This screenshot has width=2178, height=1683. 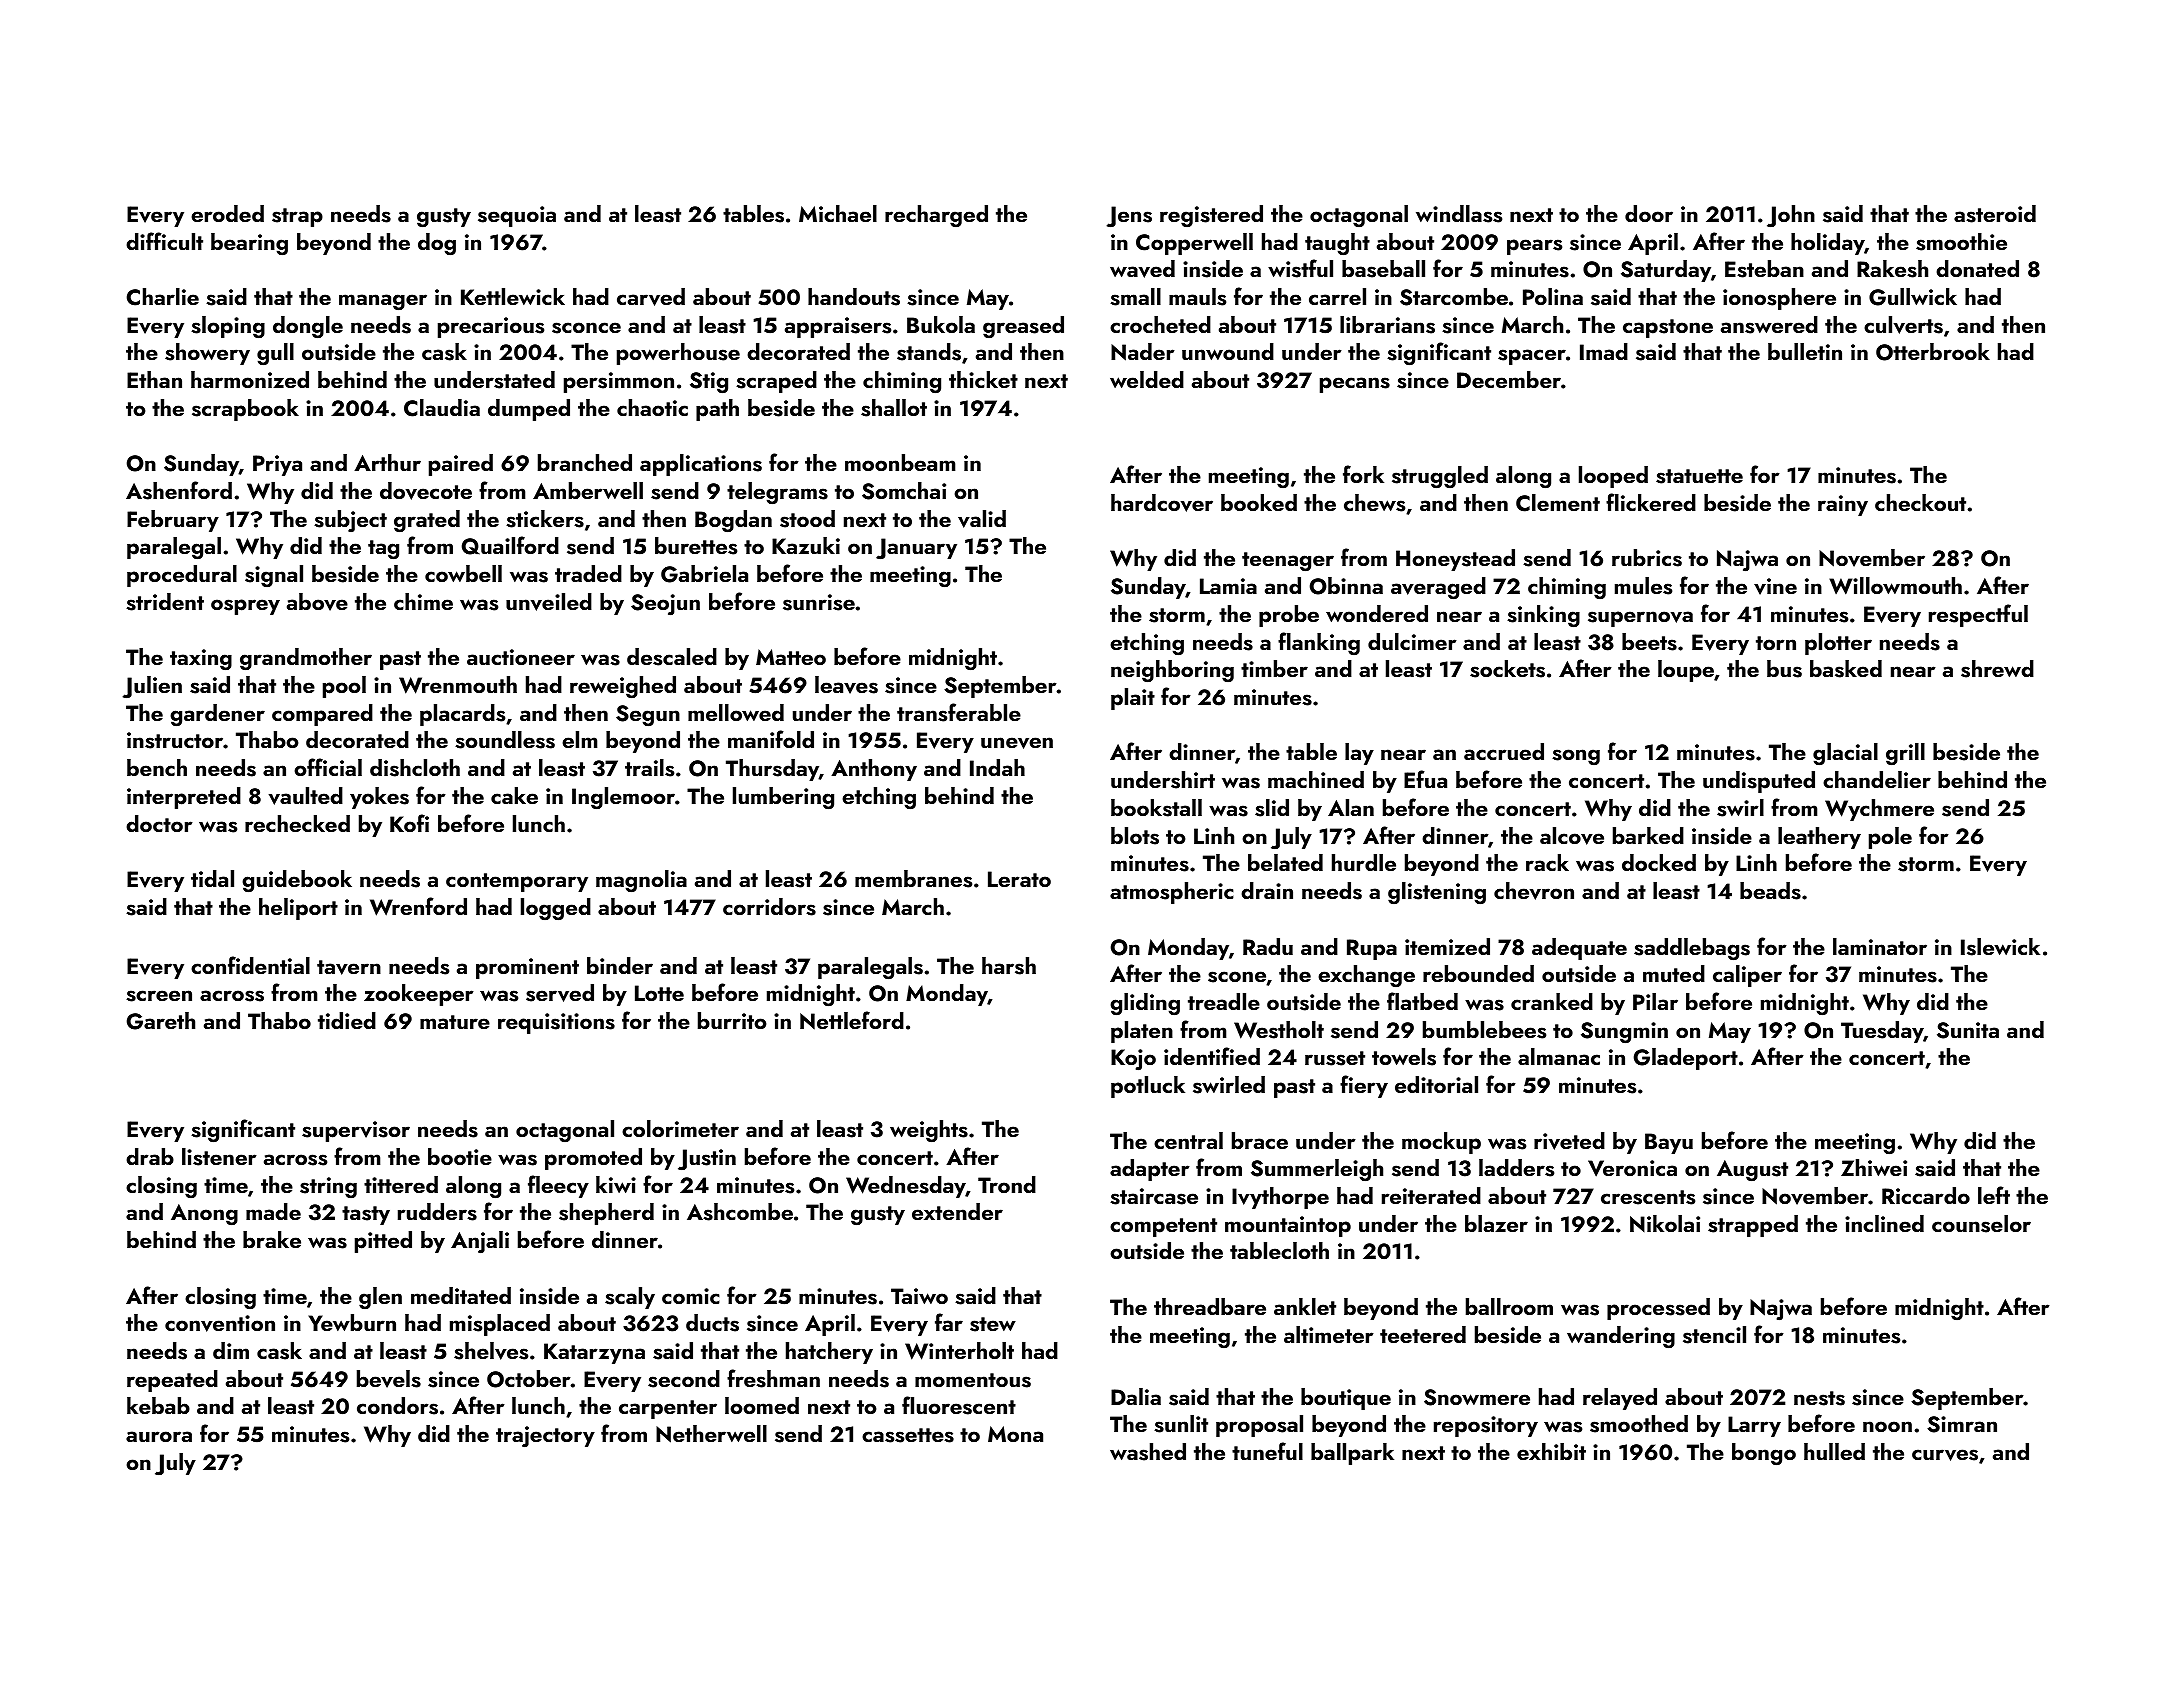 What do you see at coordinates (1335, 1058) in the screenshot?
I see `russet` at bounding box center [1335, 1058].
